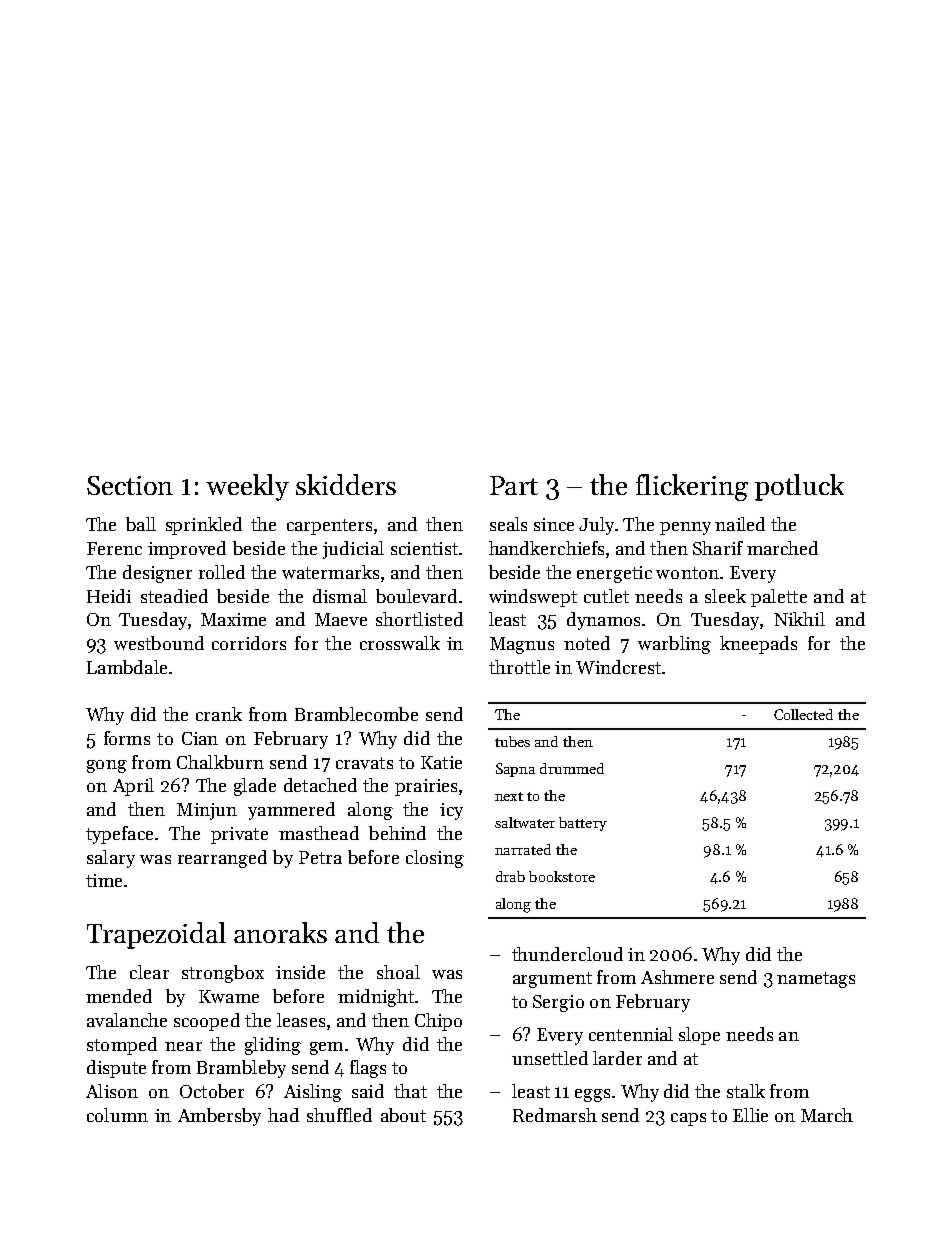 This page has height=1233, width=952. Describe the element at coordinates (567, 954) in the page. I see `thundercloud` at that location.
